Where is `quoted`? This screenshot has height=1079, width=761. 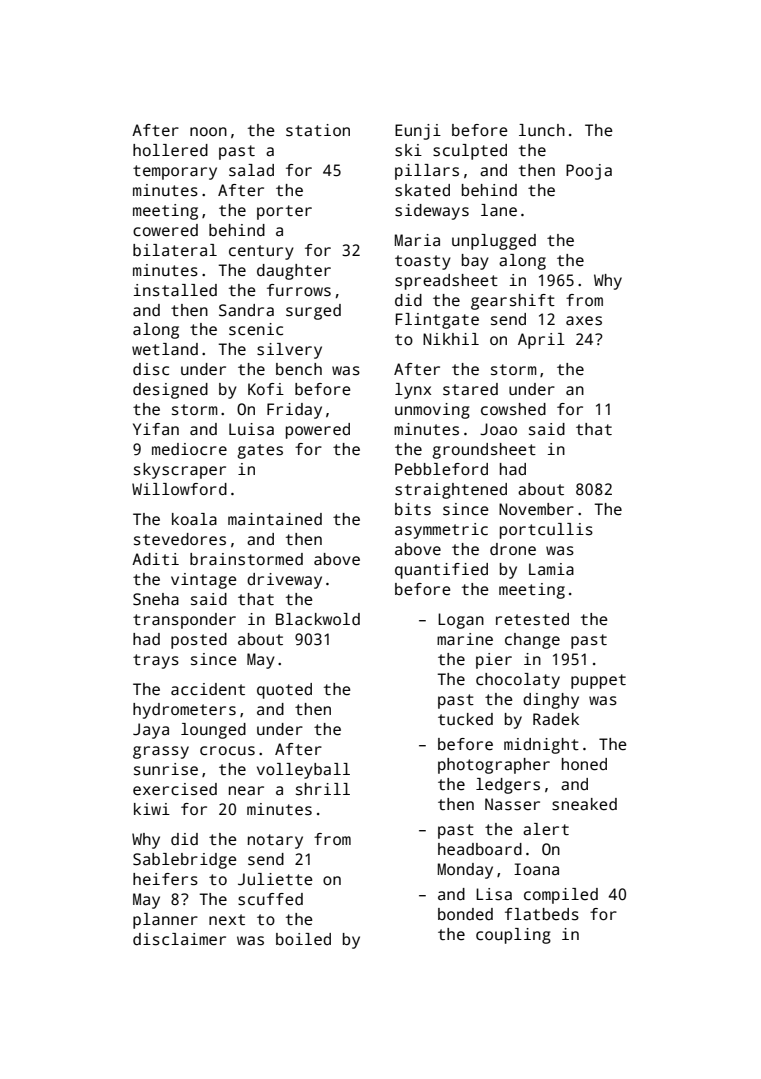
quoted is located at coordinates (284, 691).
